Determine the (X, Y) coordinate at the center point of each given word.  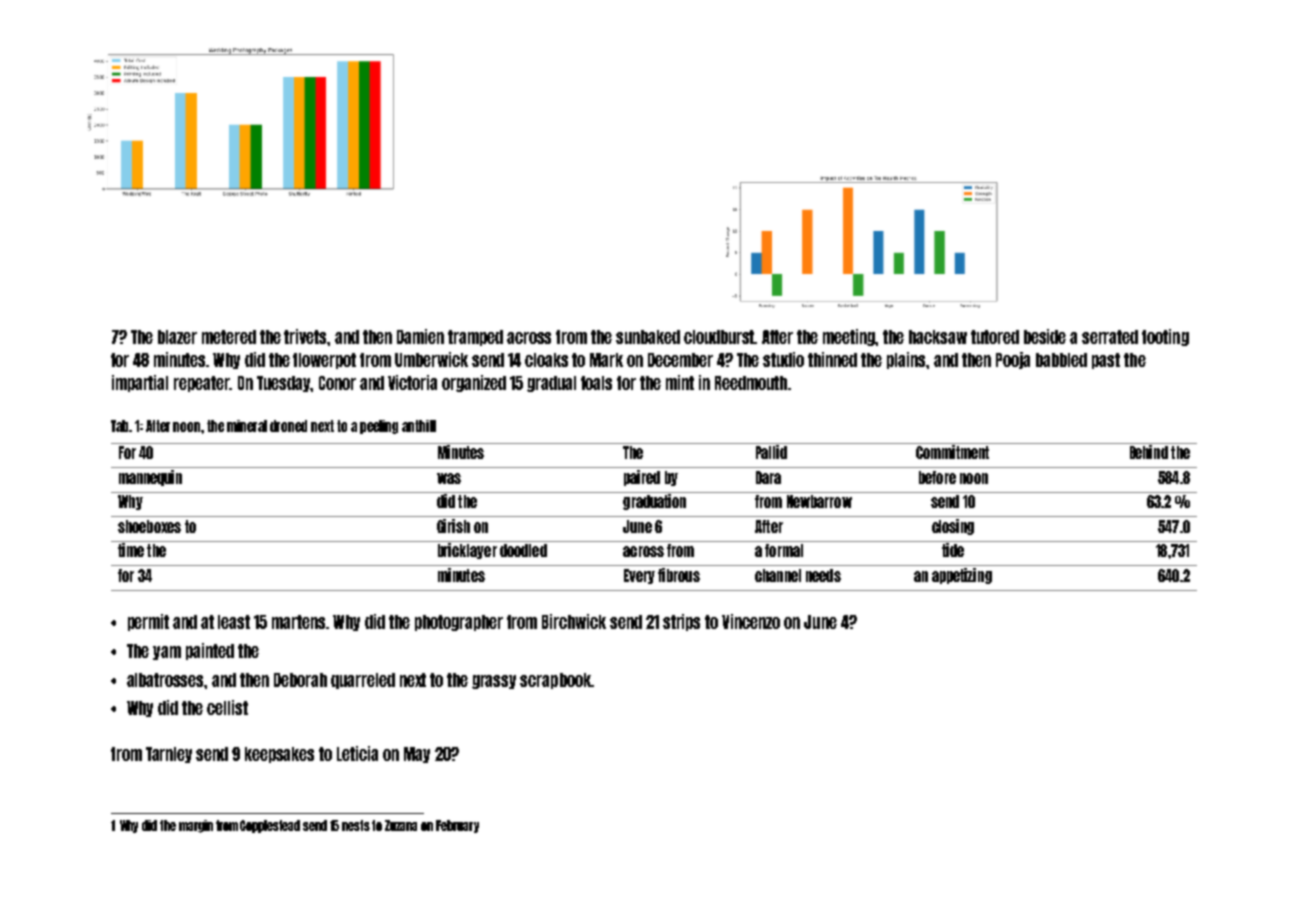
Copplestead (270, 826)
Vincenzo (751, 621)
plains (907, 360)
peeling (379, 427)
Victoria (412, 382)
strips (681, 622)
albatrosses (166, 680)
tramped (475, 338)
